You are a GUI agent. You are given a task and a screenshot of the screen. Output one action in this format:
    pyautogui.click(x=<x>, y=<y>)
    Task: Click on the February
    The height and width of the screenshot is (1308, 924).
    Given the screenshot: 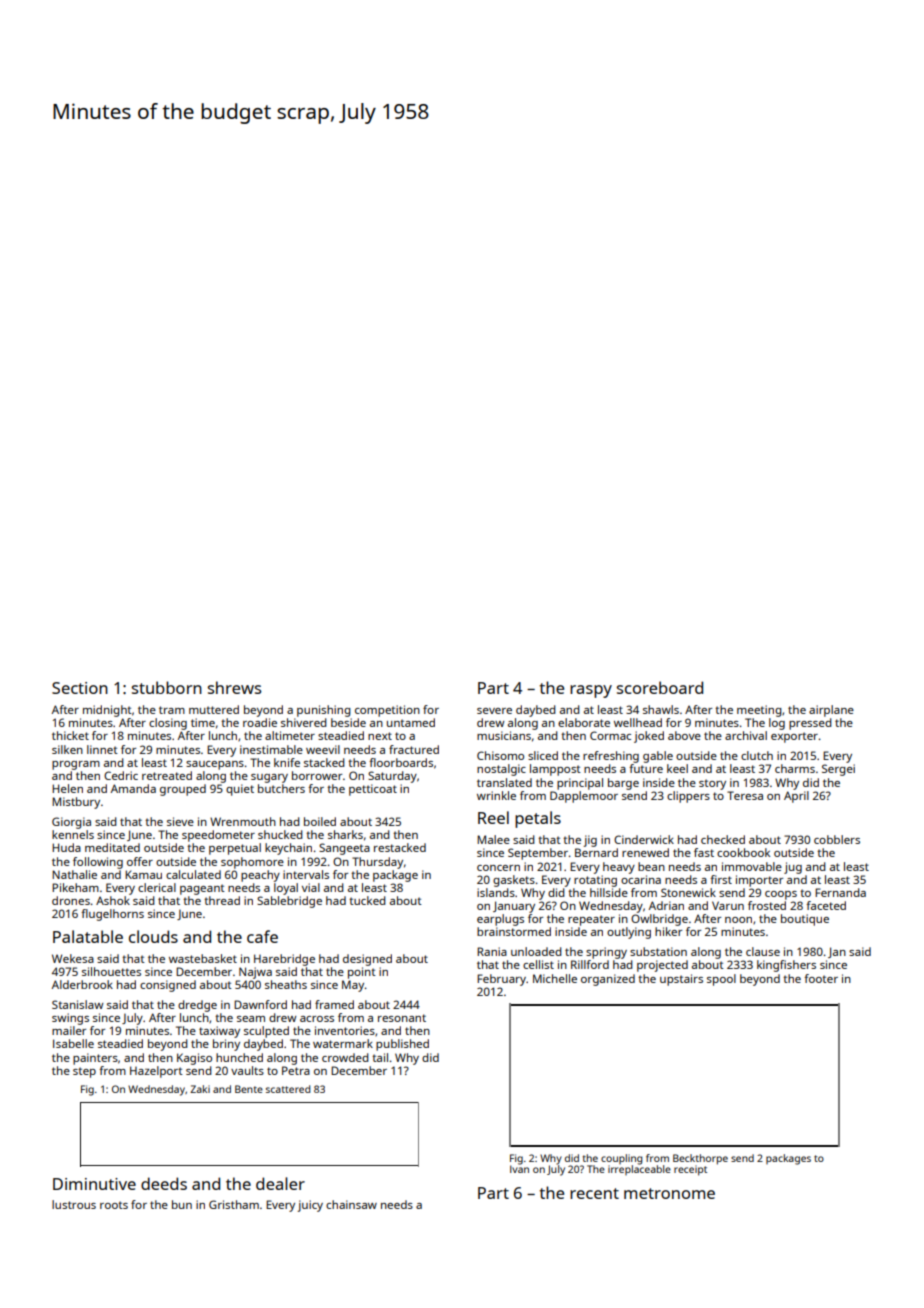 What is the action you would take?
    pyautogui.click(x=501, y=980)
